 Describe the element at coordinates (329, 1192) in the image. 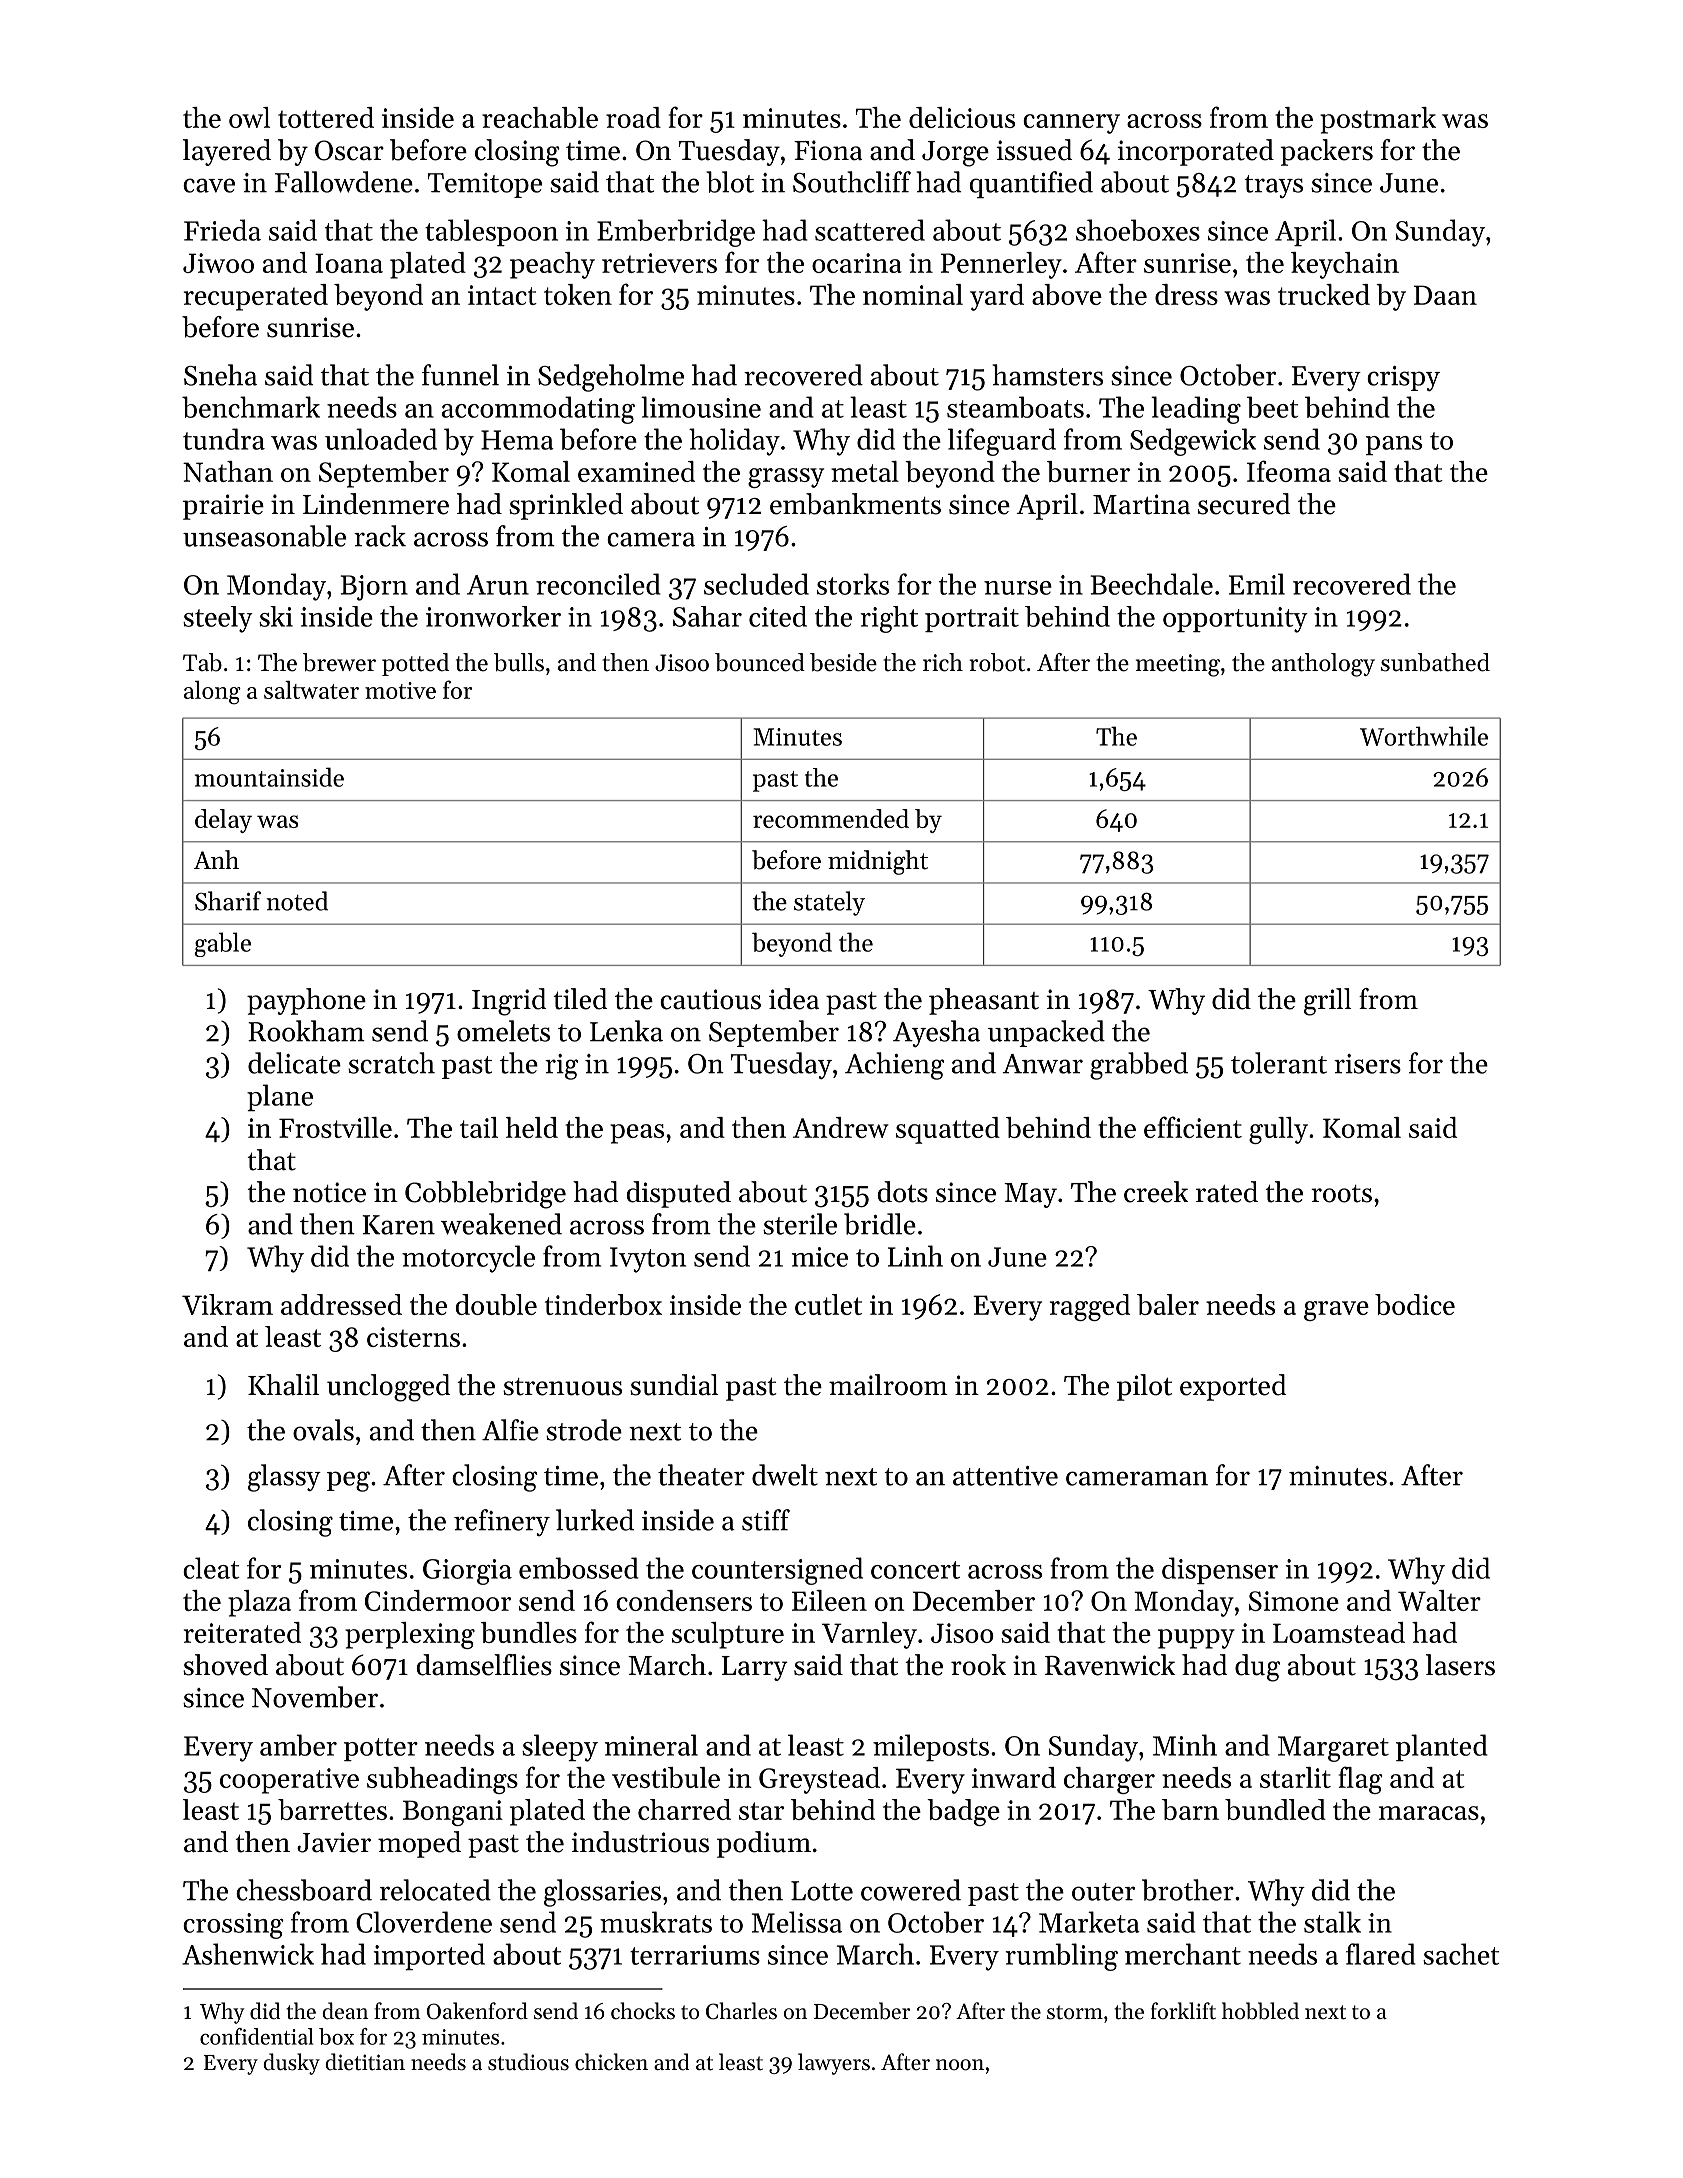

I see `notice` at that location.
